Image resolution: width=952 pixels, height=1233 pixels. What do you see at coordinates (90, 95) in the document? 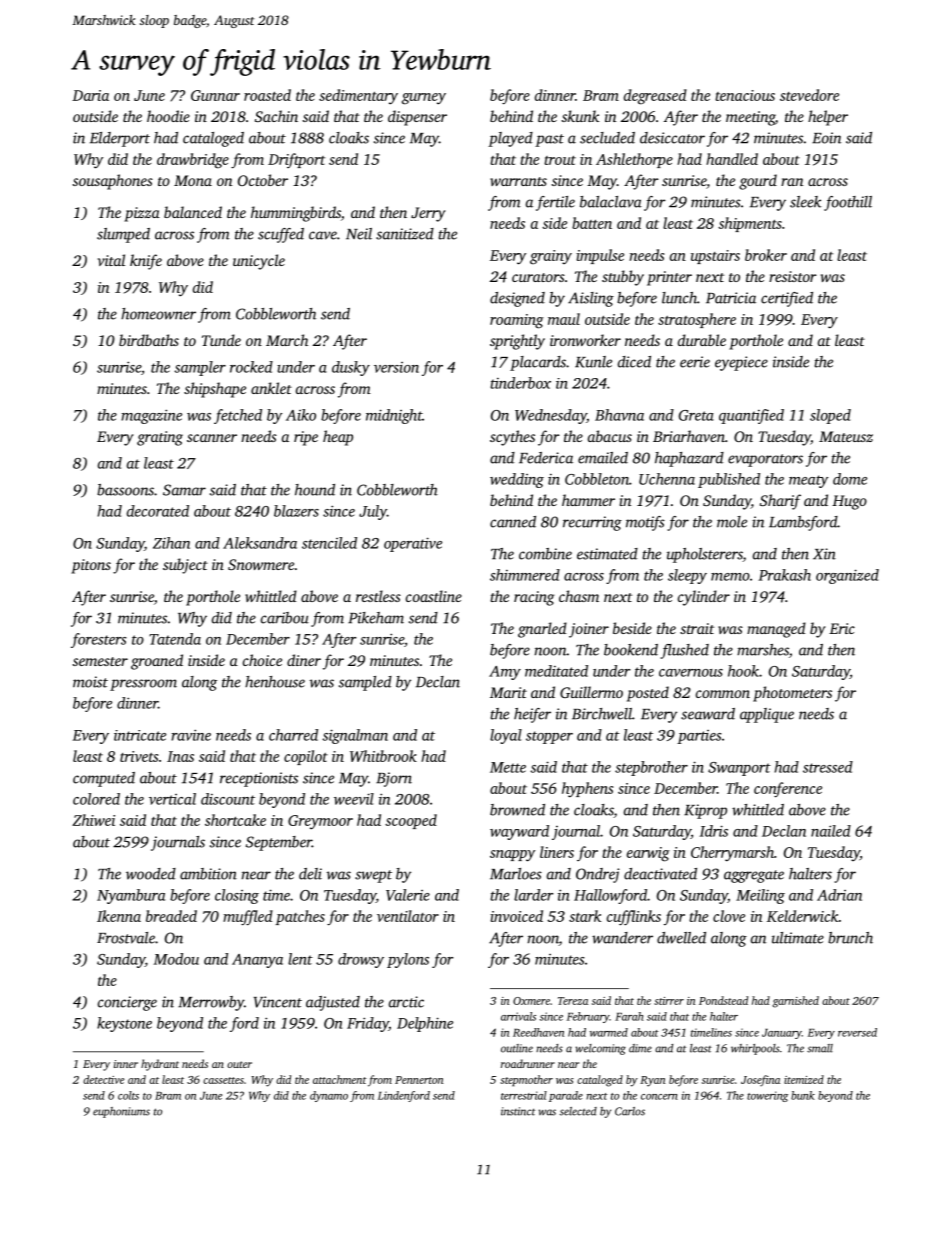
I see `Daria` at bounding box center [90, 95].
